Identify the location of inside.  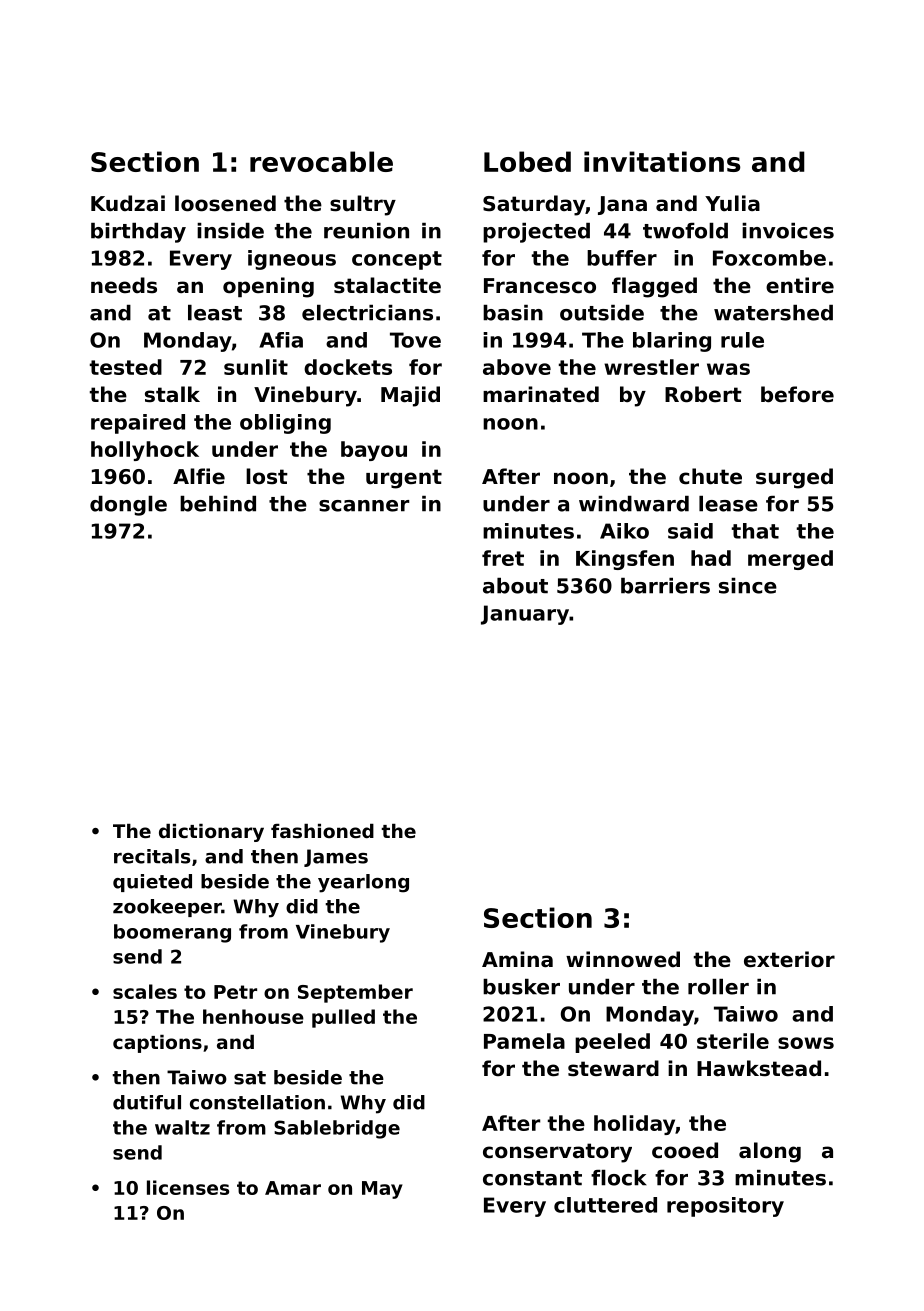
(230, 231).
